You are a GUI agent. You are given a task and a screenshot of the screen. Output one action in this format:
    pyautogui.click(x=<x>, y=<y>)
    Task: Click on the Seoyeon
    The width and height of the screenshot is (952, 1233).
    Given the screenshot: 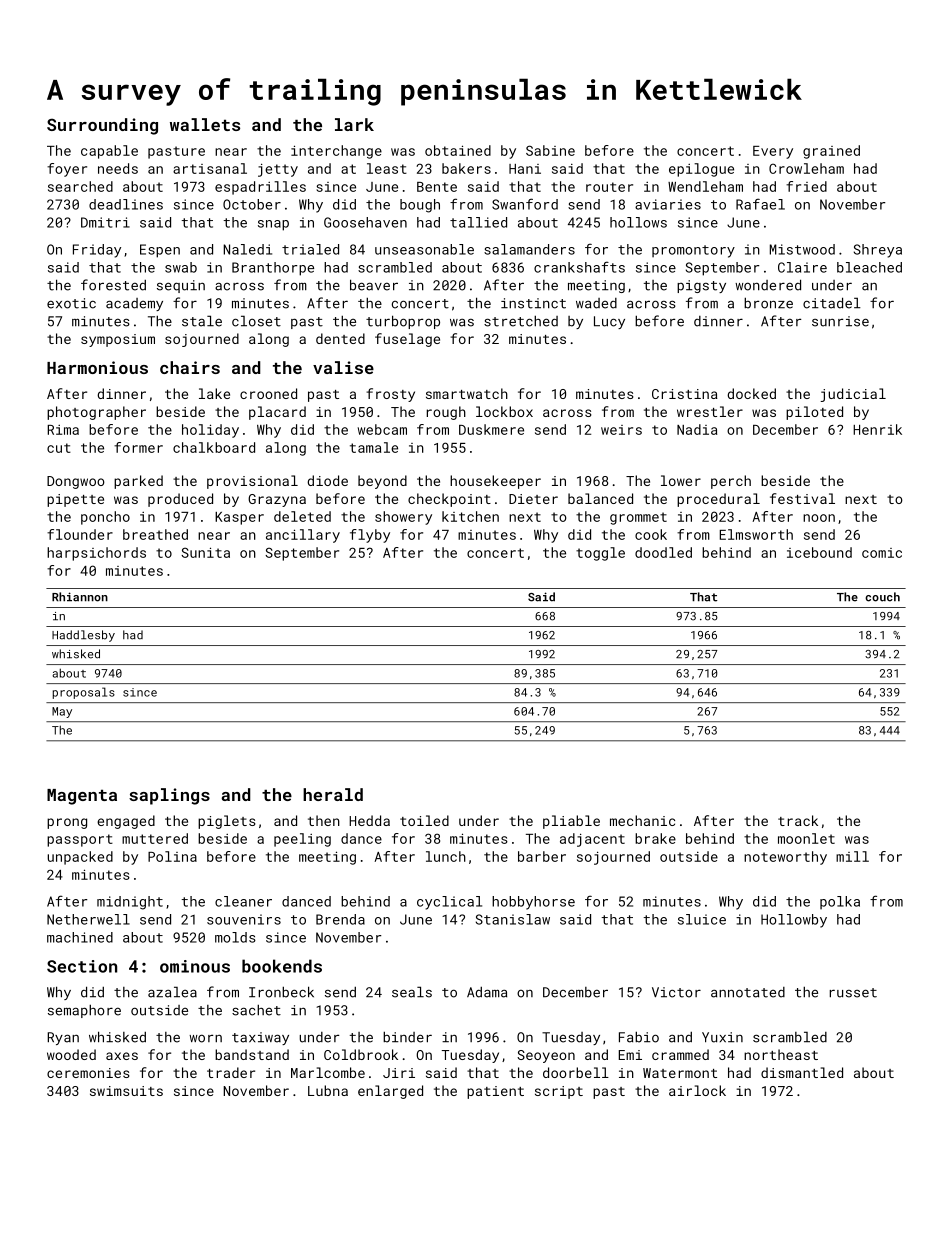 What is the action you would take?
    pyautogui.click(x=546, y=1056)
